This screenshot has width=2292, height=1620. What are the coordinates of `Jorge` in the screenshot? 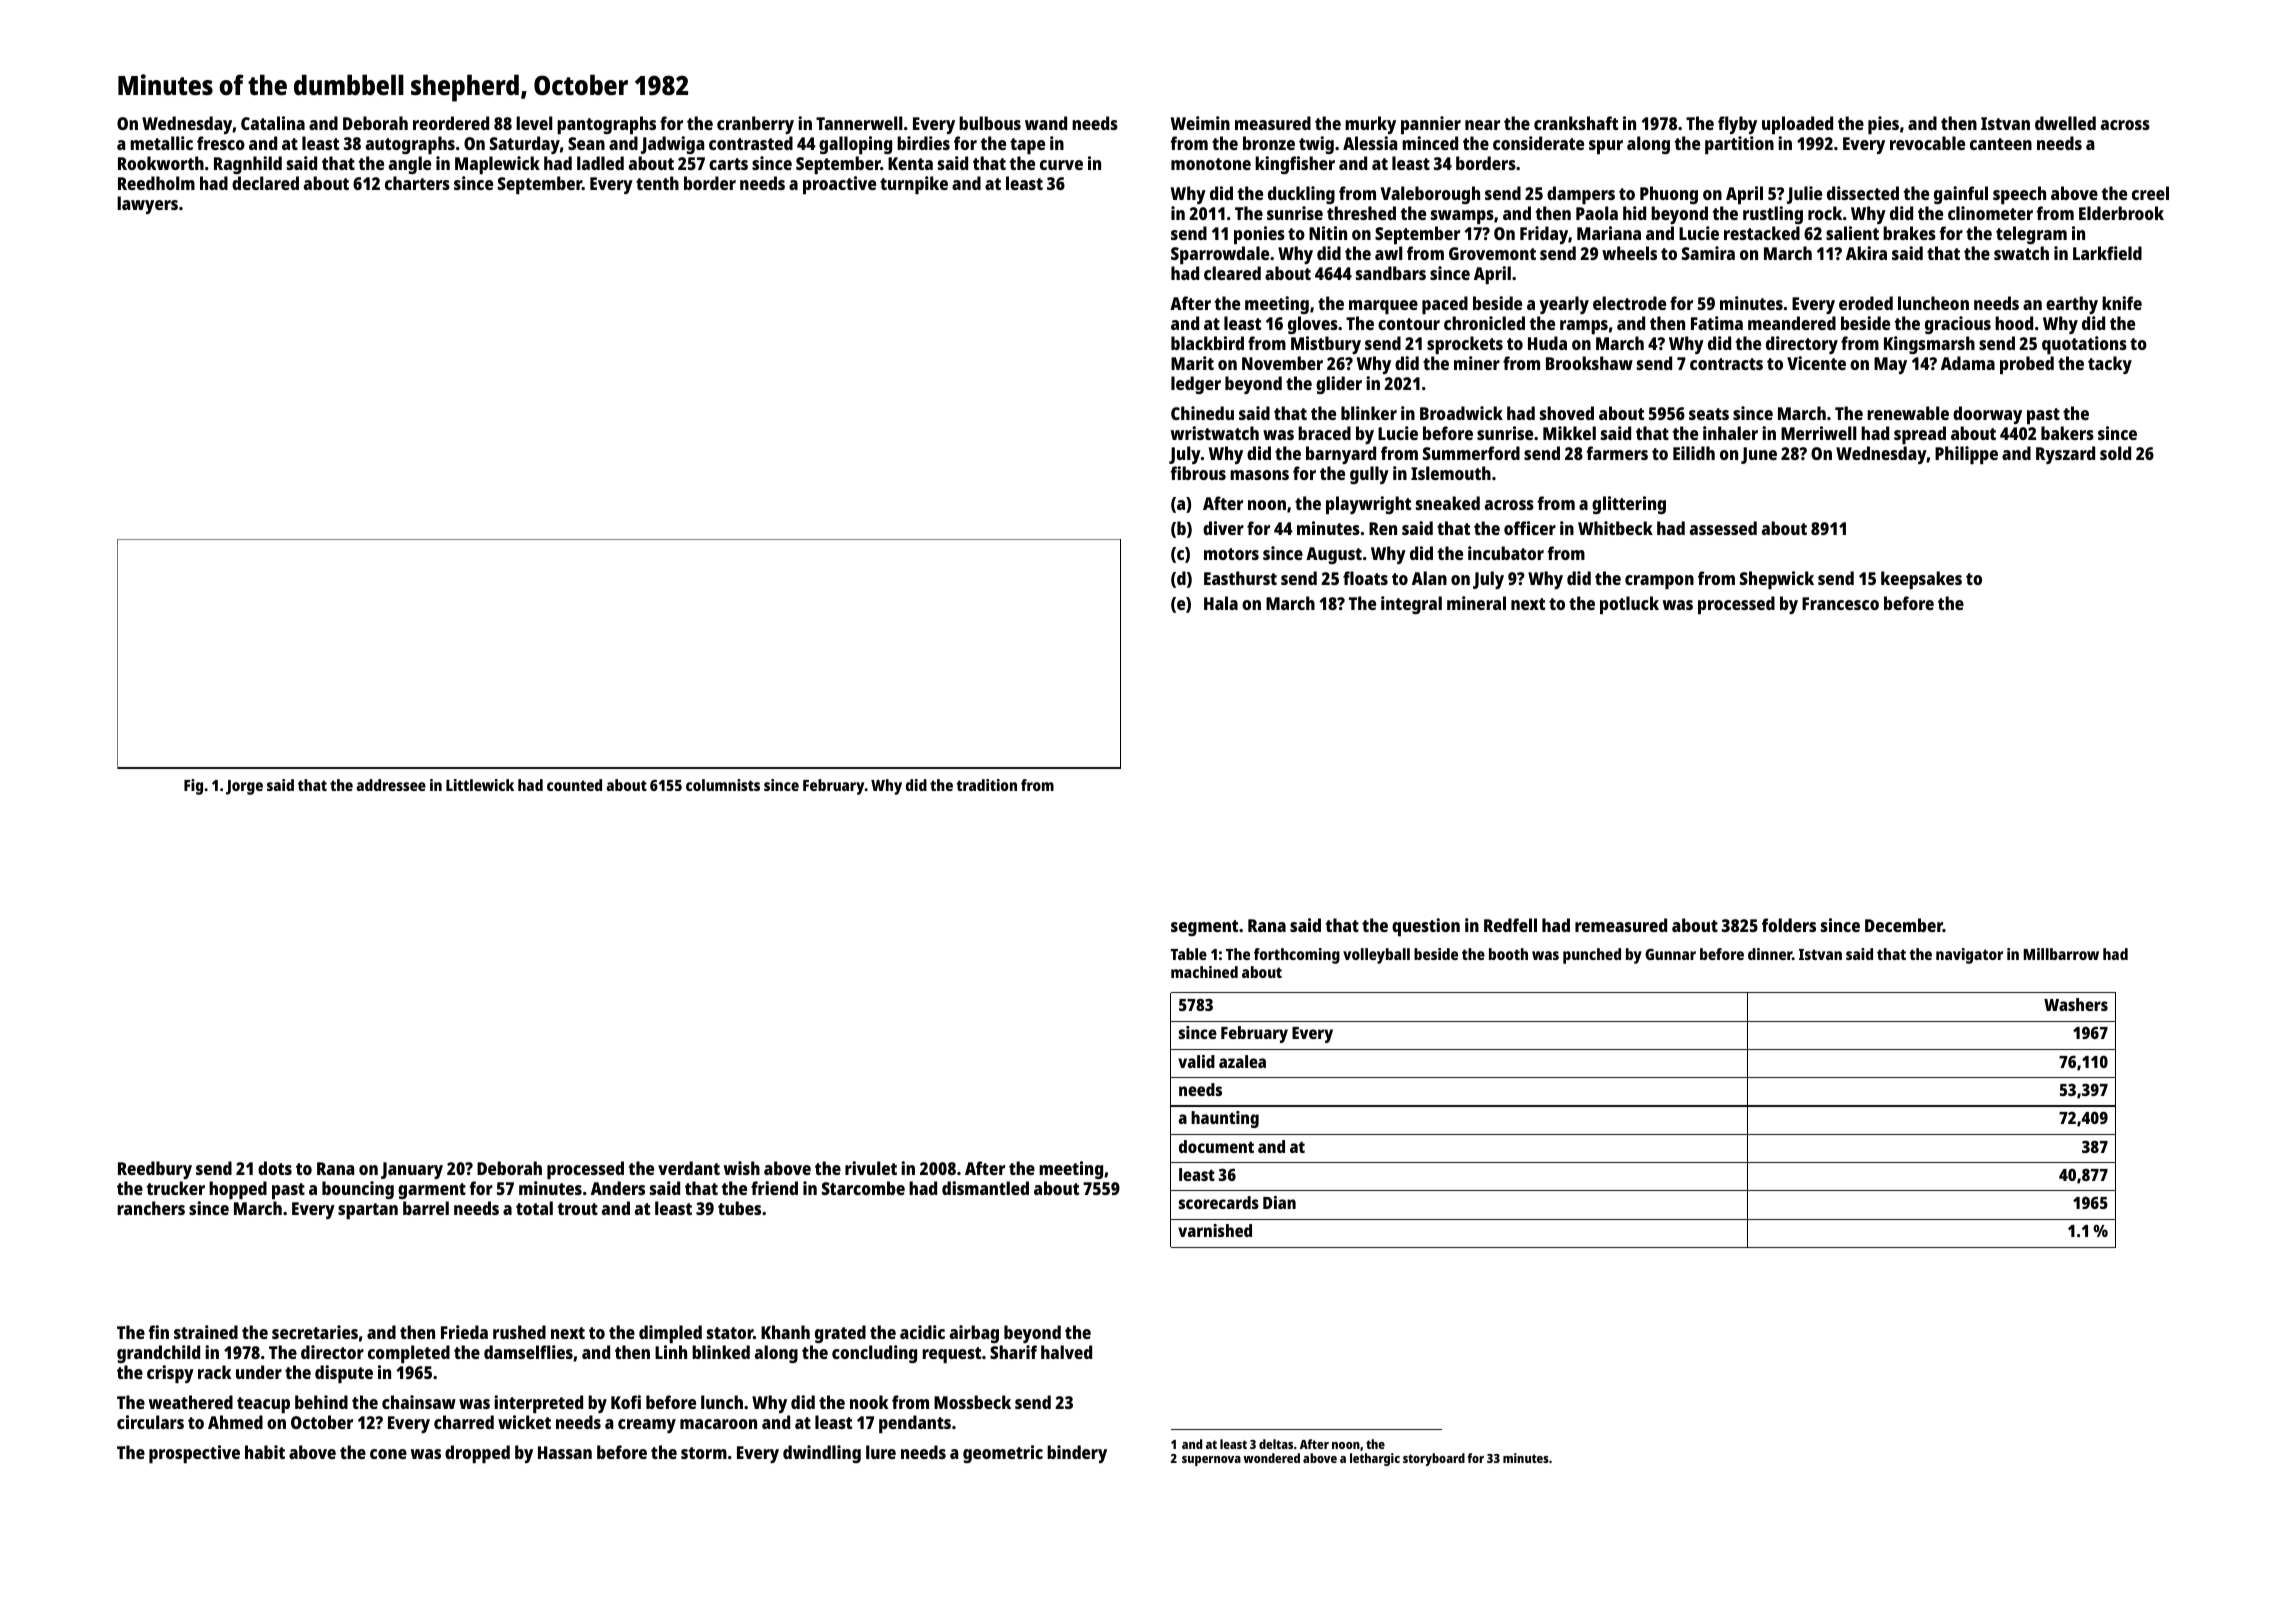 It's located at (244, 787).
